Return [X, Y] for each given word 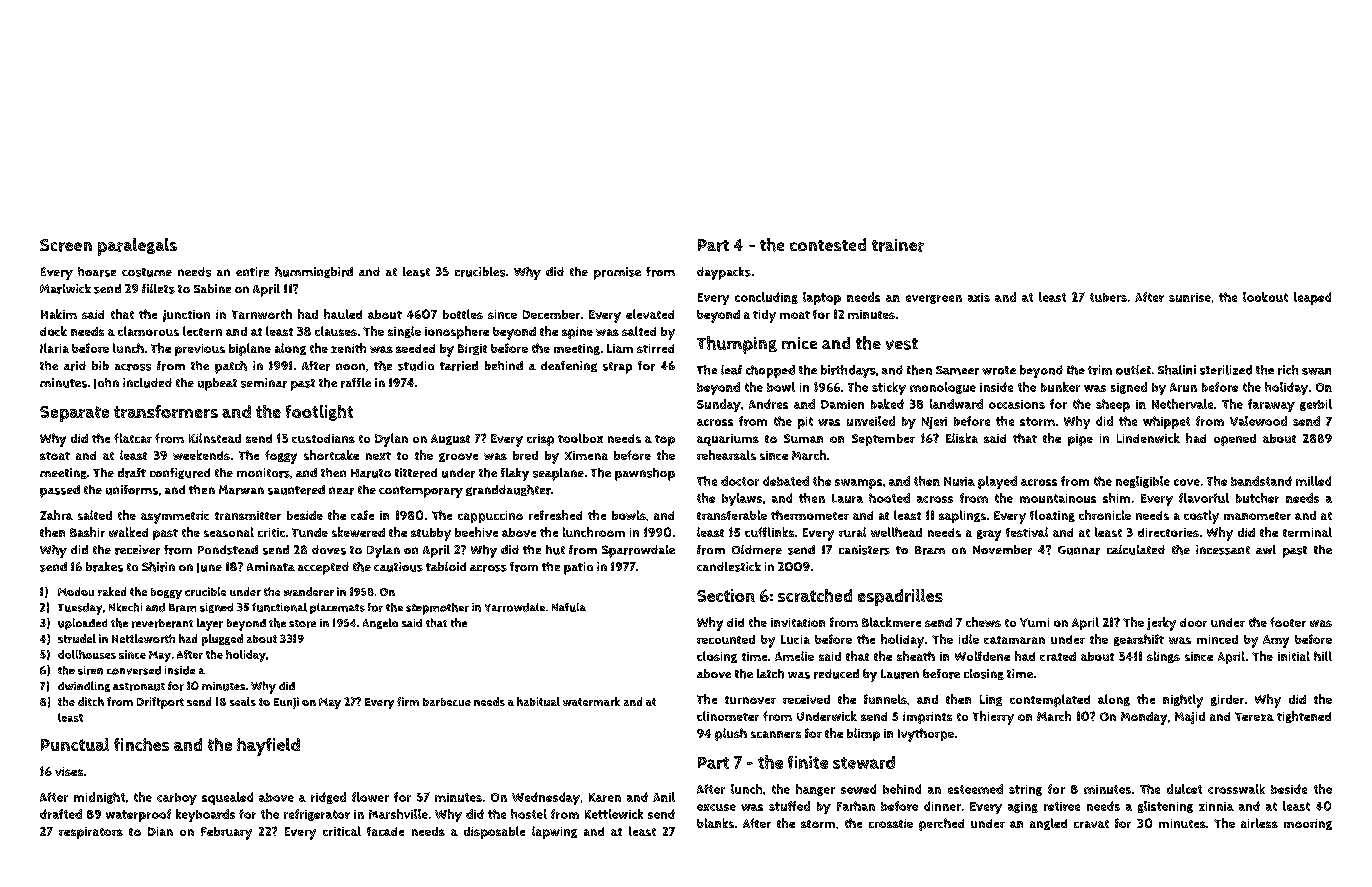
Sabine [212, 288]
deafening [569, 366]
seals [243, 701]
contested [828, 244]
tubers [1108, 297]
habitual [538, 701]
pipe [1080, 440]
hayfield [268, 747]
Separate [74, 414]
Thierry [993, 718]
